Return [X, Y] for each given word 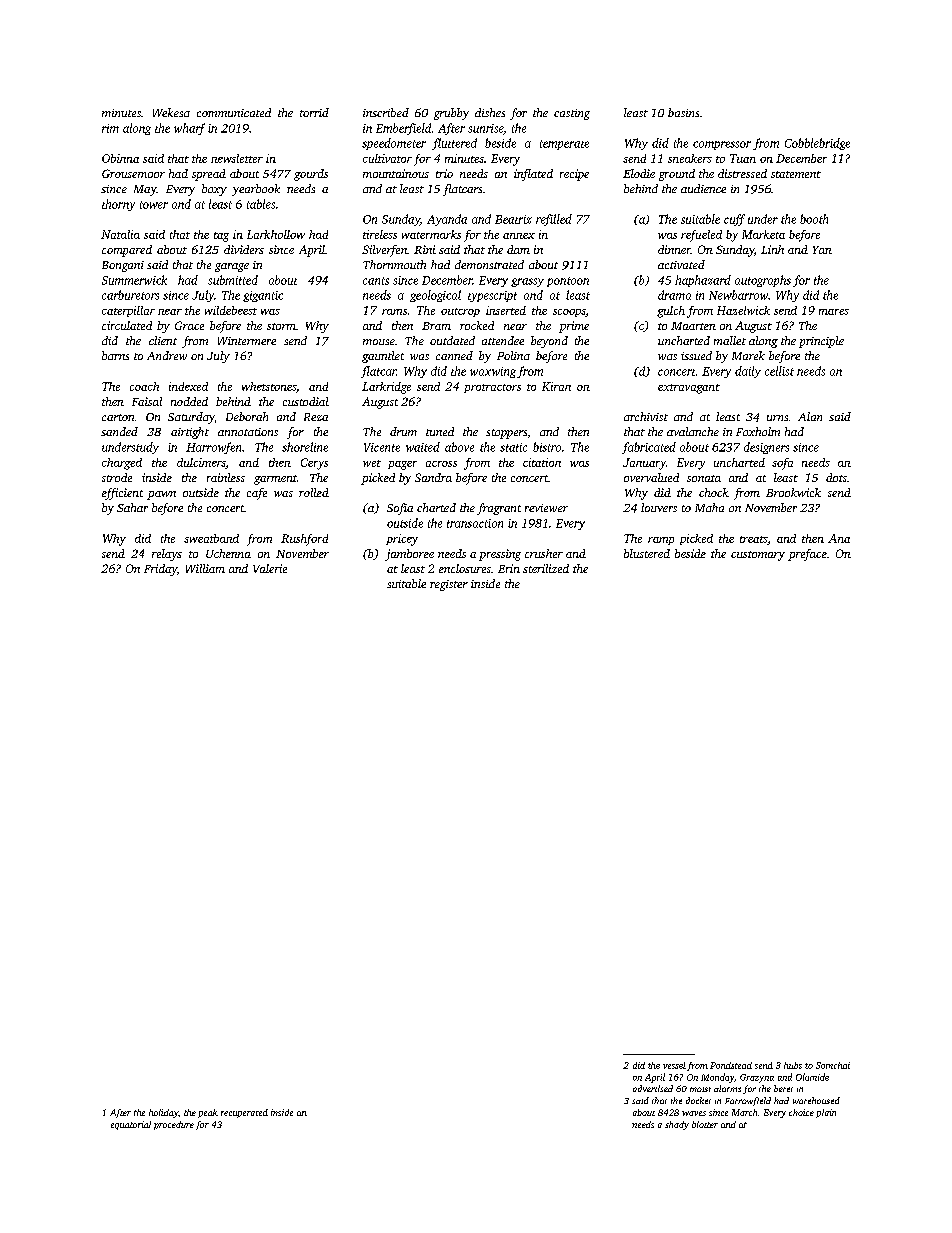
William [205, 568]
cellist [779, 371]
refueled [701, 236]
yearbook [256, 190]
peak [208, 1113]
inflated [533, 175]
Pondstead [731, 1065]
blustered [647, 553]
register [449, 585]
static [513, 447]
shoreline [305, 447]
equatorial [131, 1125]
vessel [674, 1065]
